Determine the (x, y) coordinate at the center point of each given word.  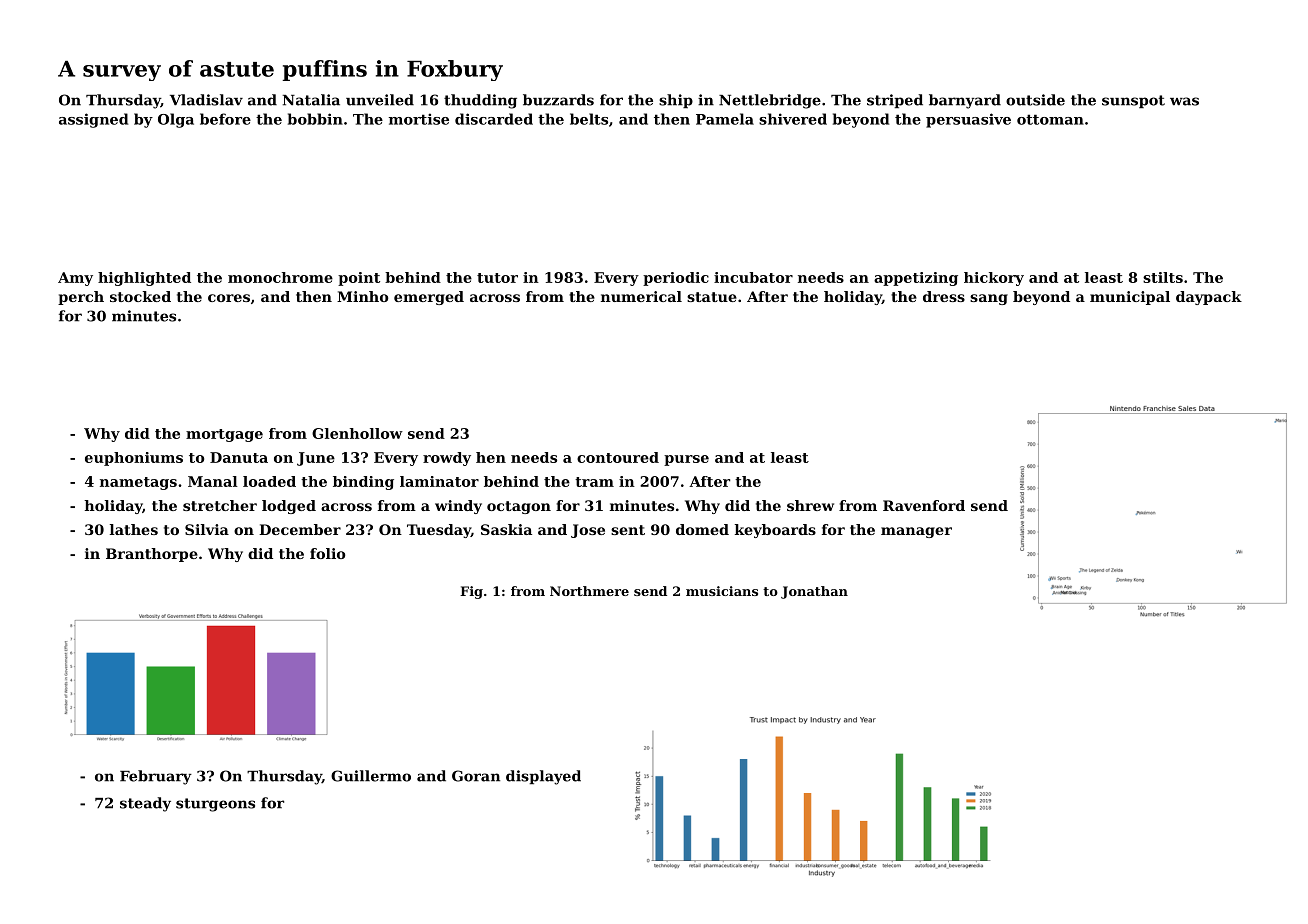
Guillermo (371, 776)
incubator (753, 277)
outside (1035, 100)
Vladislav (206, 100)
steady (145, 804)
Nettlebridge (770, 101)
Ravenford (924, 505)
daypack (1209, 298)
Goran (476, 776)
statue (712, 297)
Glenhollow (357, 433)
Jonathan (814, 592)
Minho (362, 296)
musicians (722, 591)
